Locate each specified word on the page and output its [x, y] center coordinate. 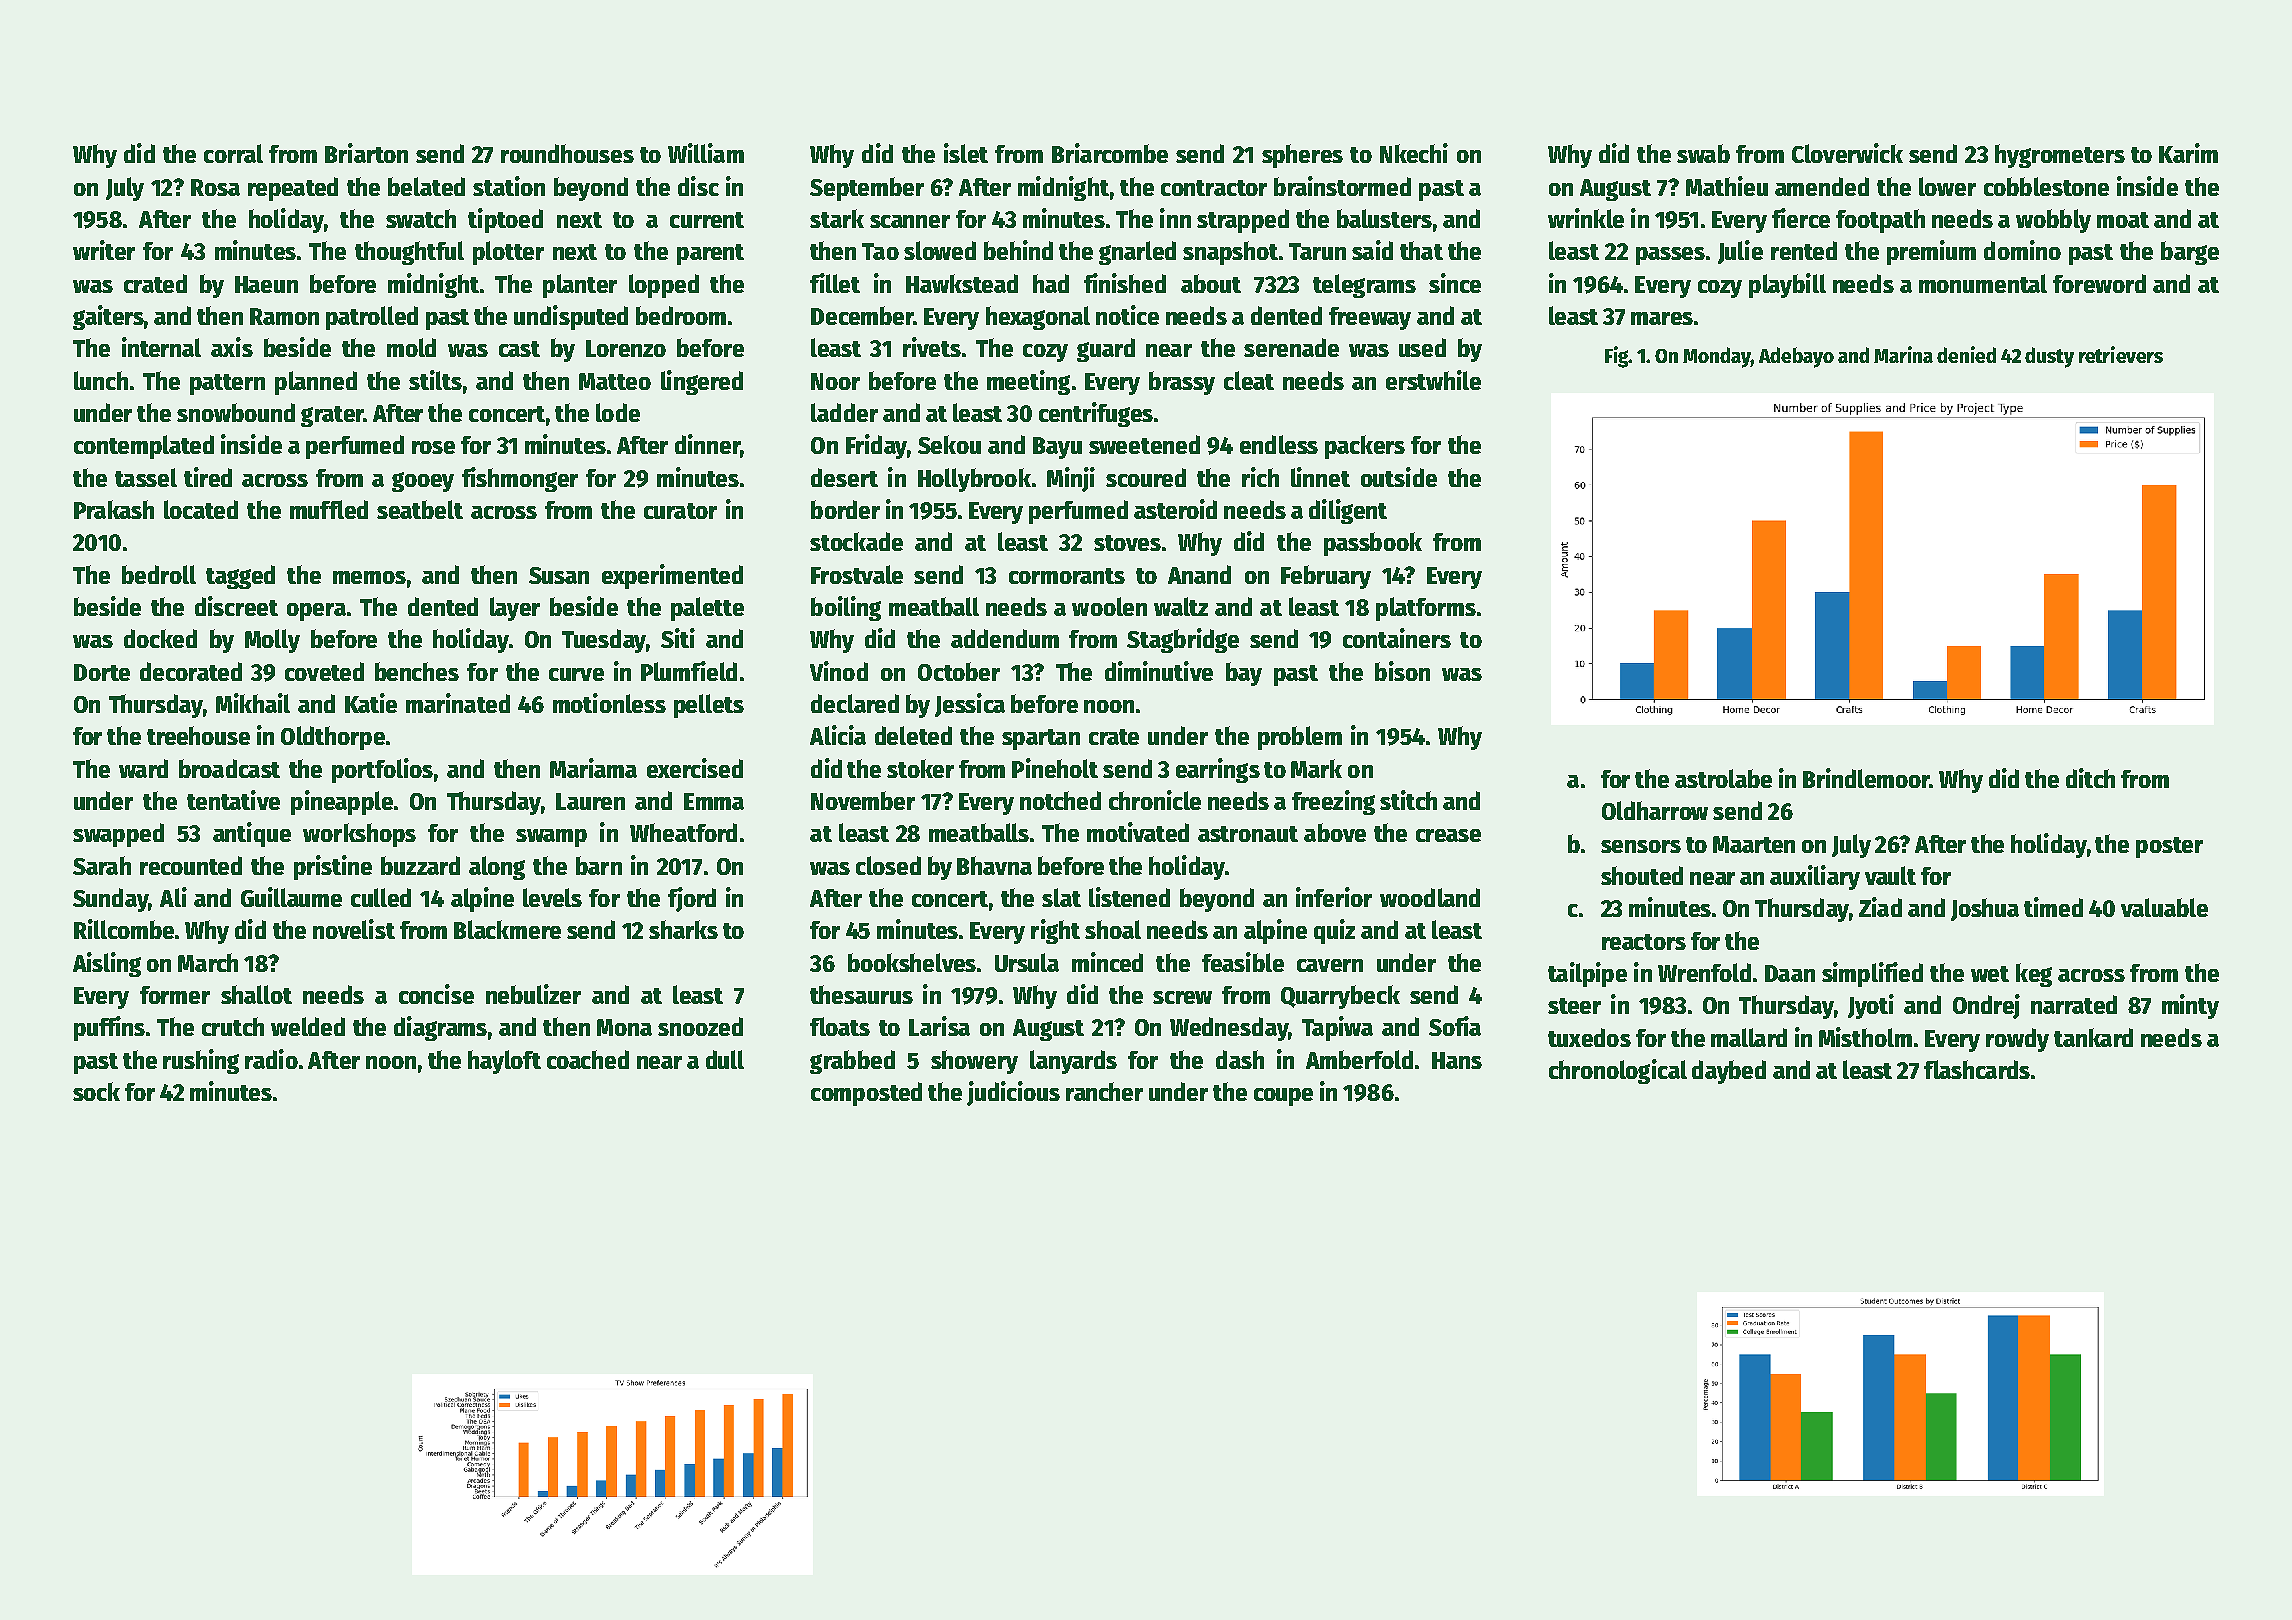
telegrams [1364, 286]
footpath [1880, 221]
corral [233, 153]
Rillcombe [124, 929]
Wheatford [683, 832]
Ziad [1880, 907]
